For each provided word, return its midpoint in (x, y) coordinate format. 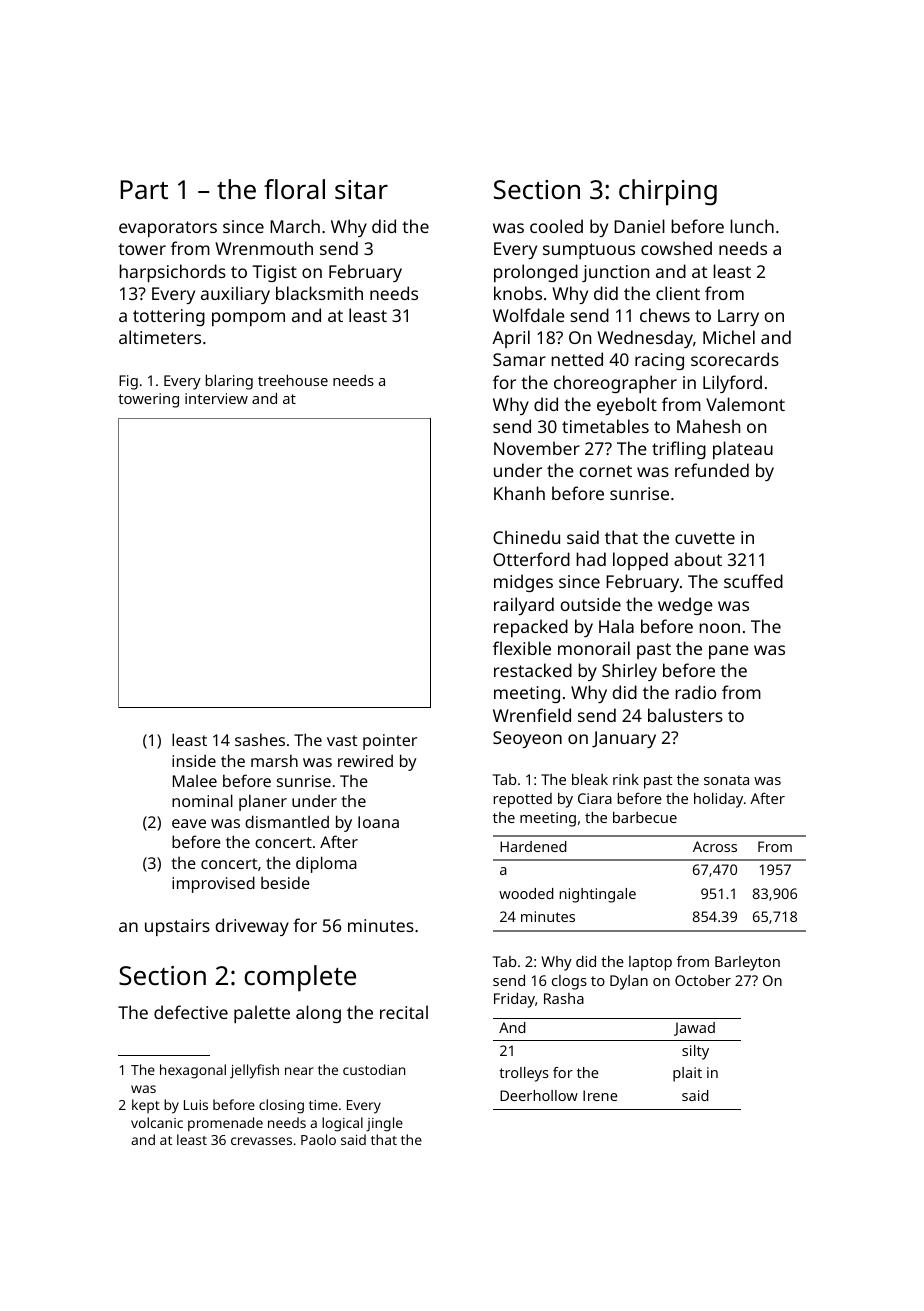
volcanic (157, 1122)
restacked (533, 670)
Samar (519, 359)
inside (194, 760)
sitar (361, 190)
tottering (169, 317)
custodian (374, 1069)
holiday (718, 800)
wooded (526, 893)
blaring (229, 382)
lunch (752, 226)
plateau (743, 450)
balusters (685, 715)
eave (189, 823)
